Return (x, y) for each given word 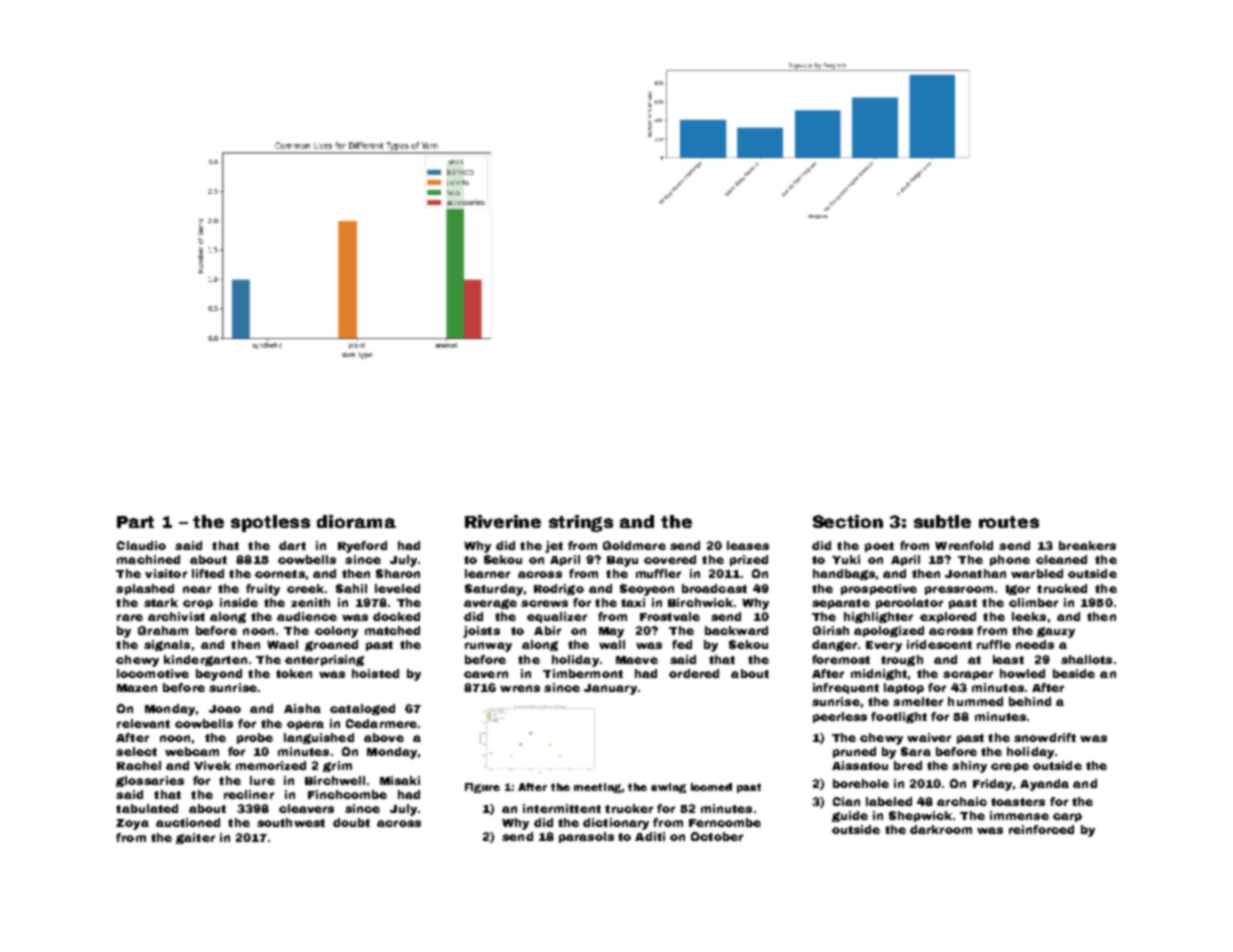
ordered (694, 673)
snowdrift (1045, 737)
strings (581, 523)
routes (1009, 522)
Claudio (141, 545)
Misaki (400, 780)
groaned (331, 645)
